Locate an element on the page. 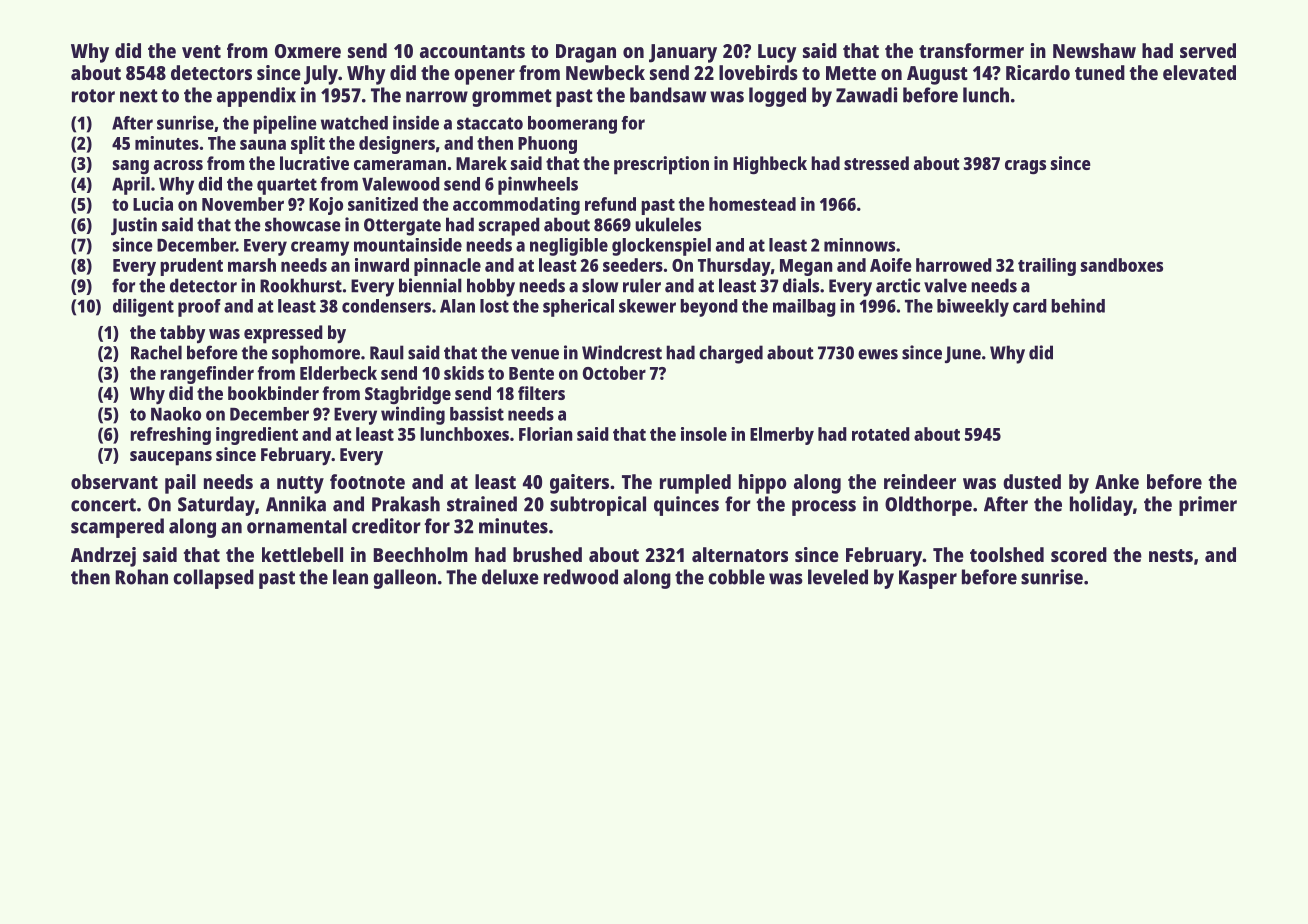 This page has height=924, width=1308. toolshed is located at coordinates (1007, 554).
